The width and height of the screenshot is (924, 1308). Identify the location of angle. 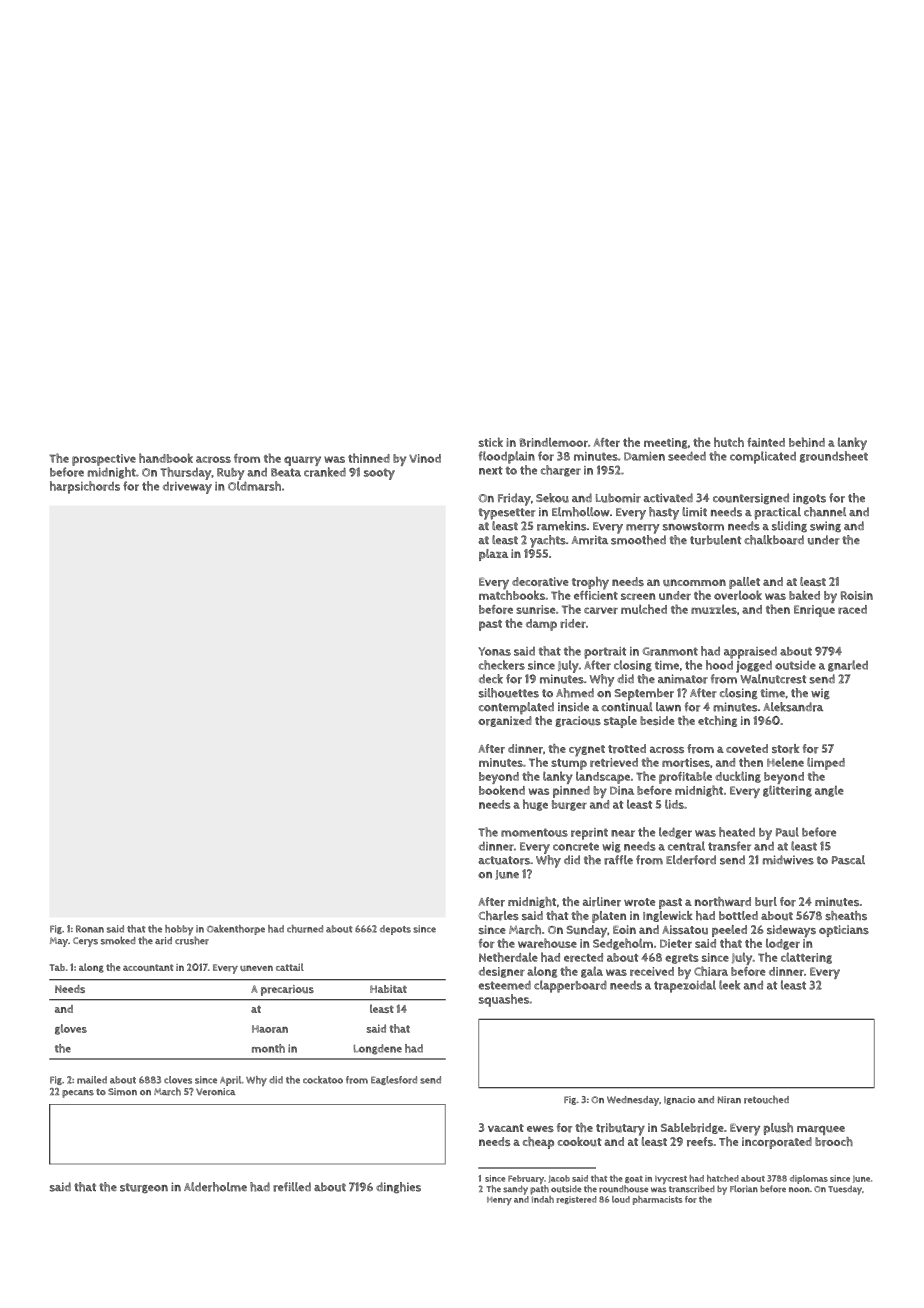
(829, 791).
